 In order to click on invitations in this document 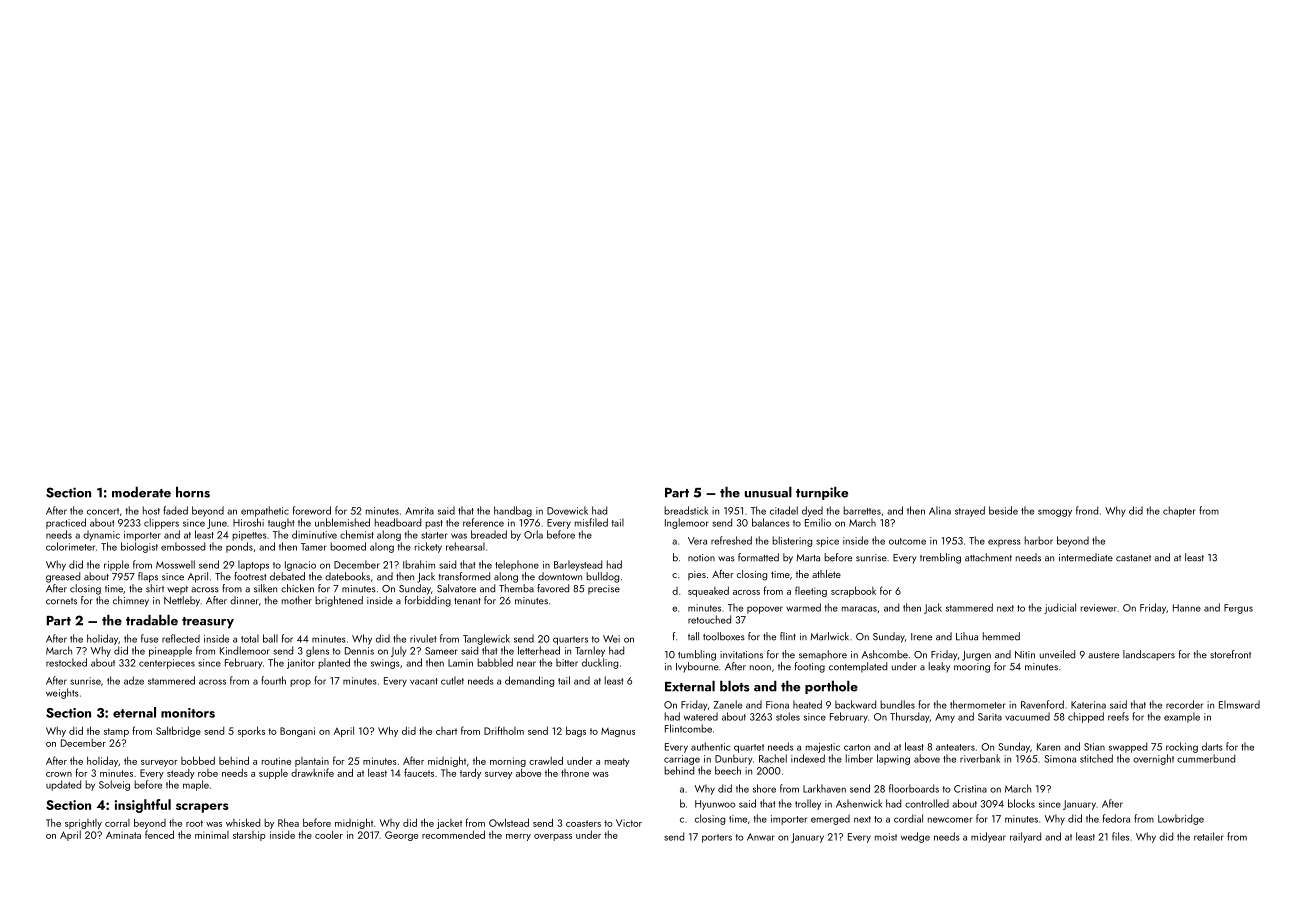, I will do `click(741, 655)`.
